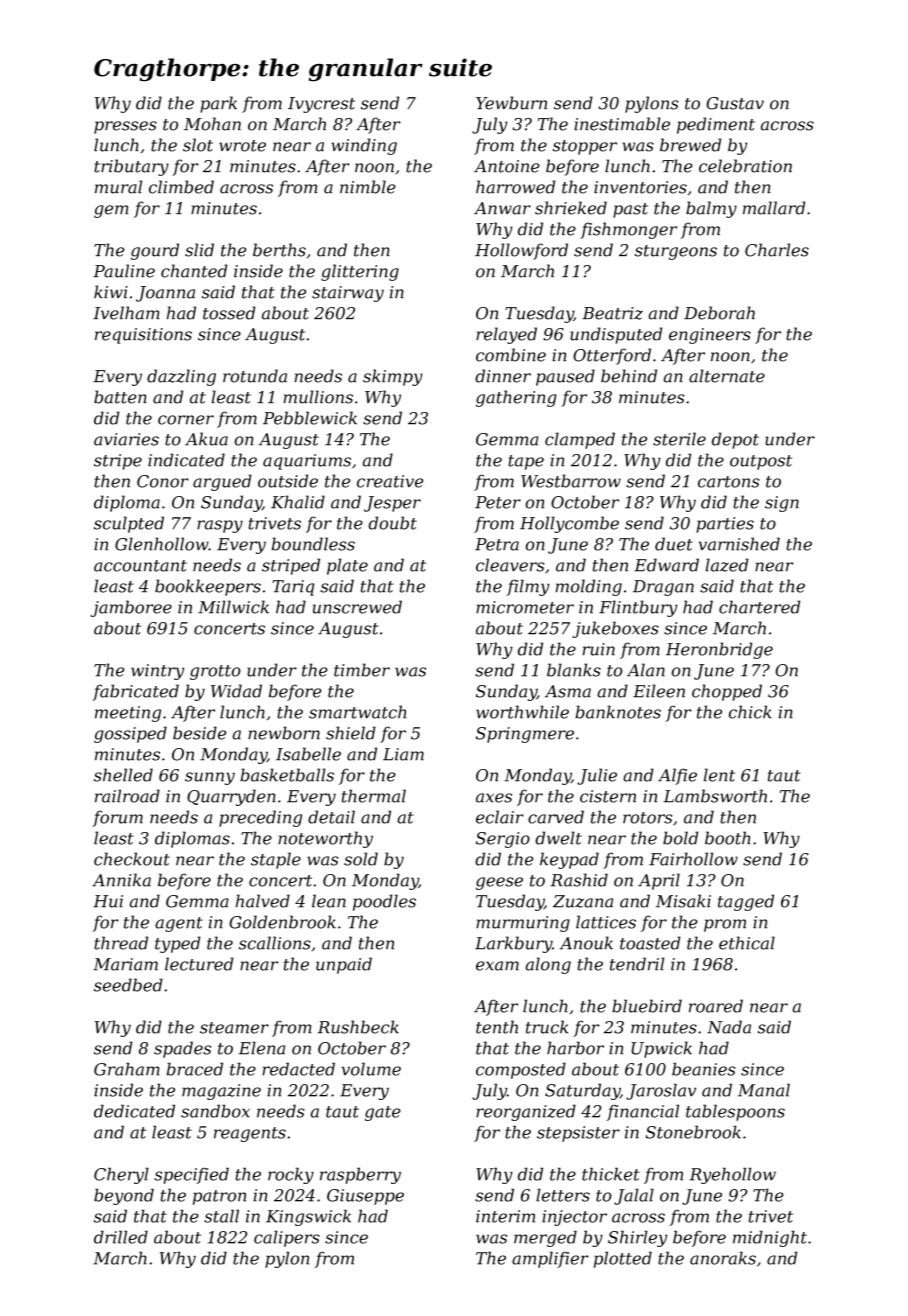 This image has width=908, height=1316. What do you see at coordinates (638, 608) in the image?
I see `Flintbury` at bounding box center [638, 608].
